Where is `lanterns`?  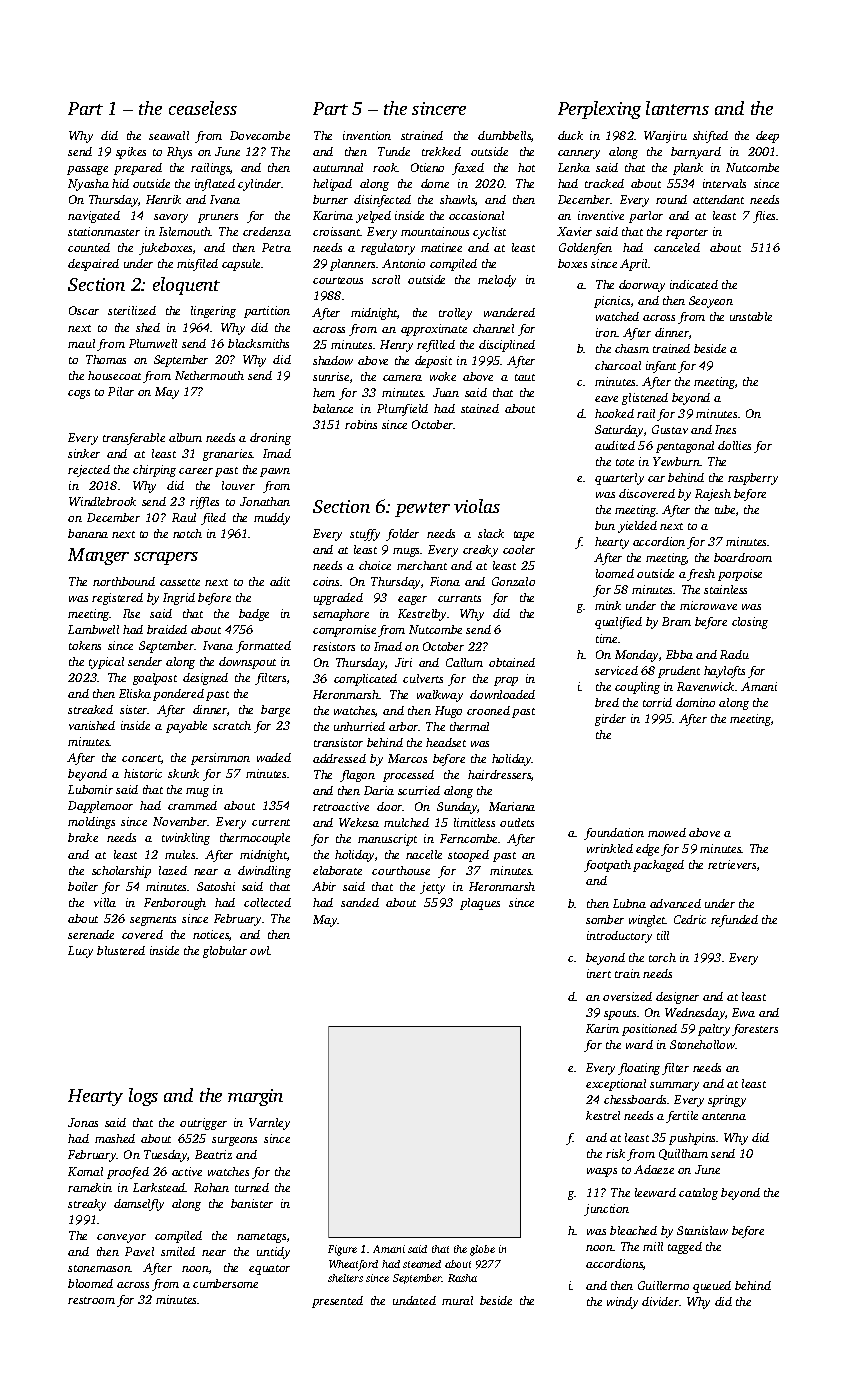 lanterns is located at coordinates (677, 108).
